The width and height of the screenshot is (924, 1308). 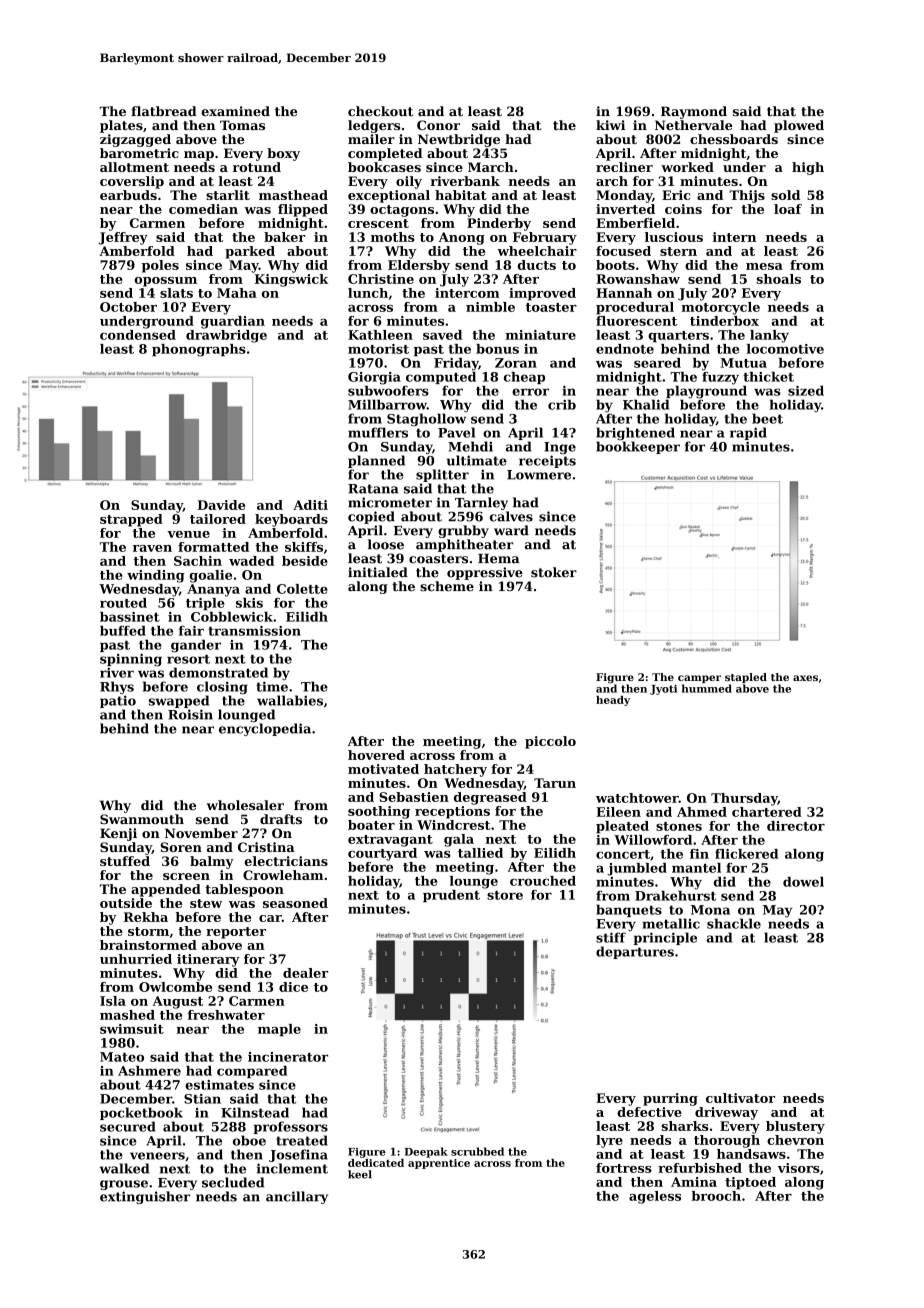 I want to click on plates, so click(x=121, y=126).
